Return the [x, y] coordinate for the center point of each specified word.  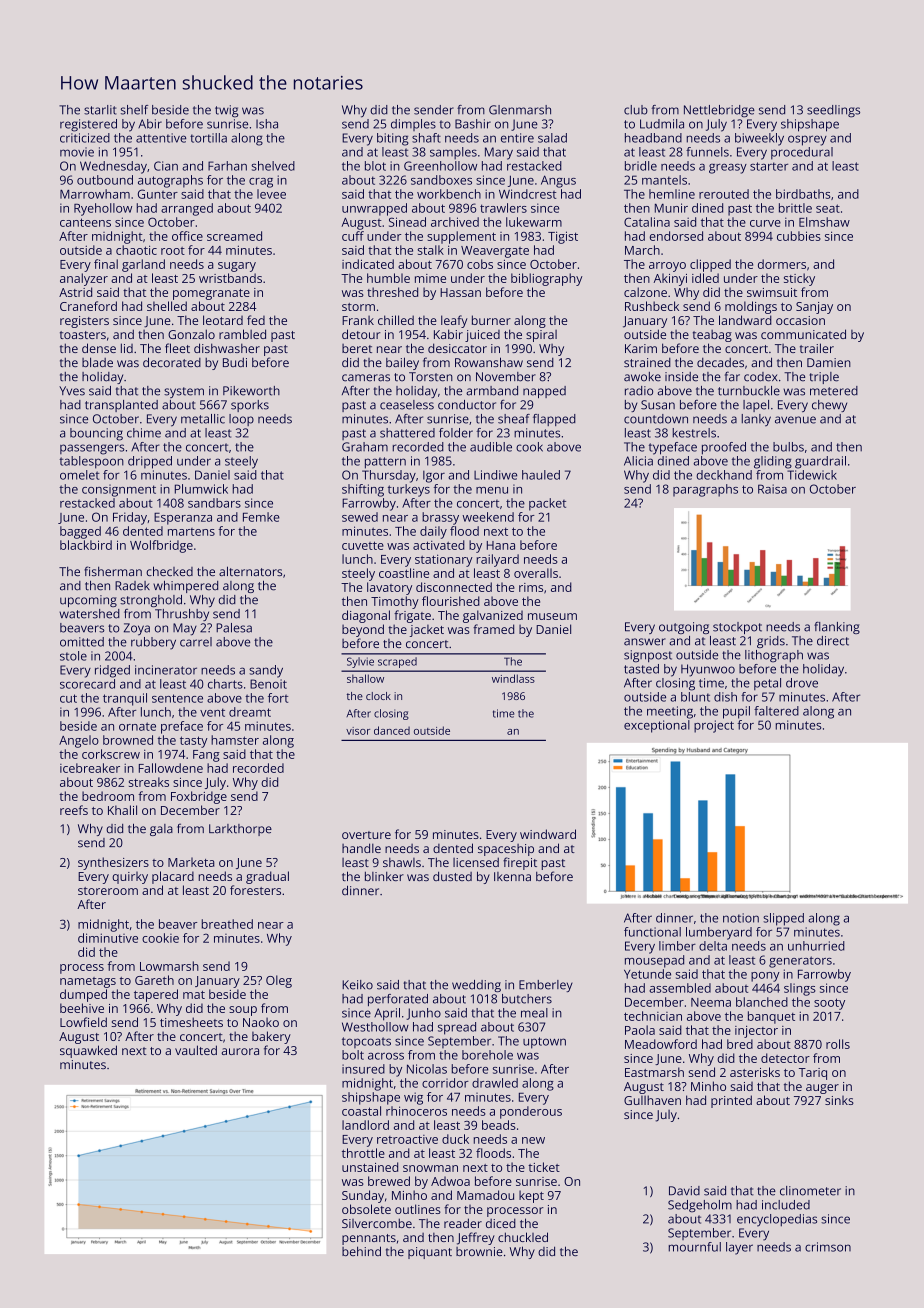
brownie [479, 1251]
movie [77, 152]
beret [357, 348]
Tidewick [812, 475]
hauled [541, 475]
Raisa [772, 489]
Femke [261, 517]
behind [361, 1251]
